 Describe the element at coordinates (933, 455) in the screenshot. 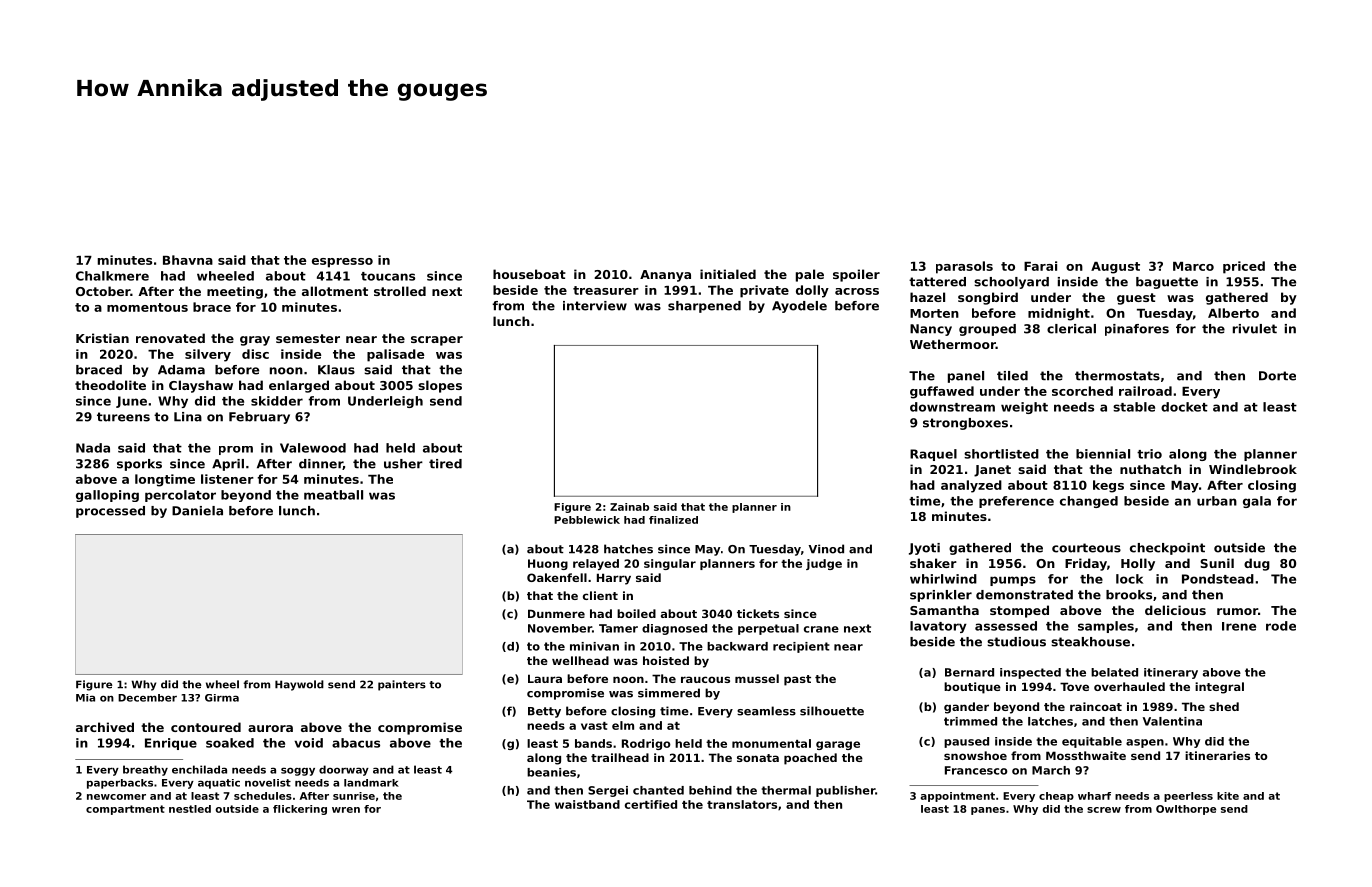

I see `Raquel` at that location.
